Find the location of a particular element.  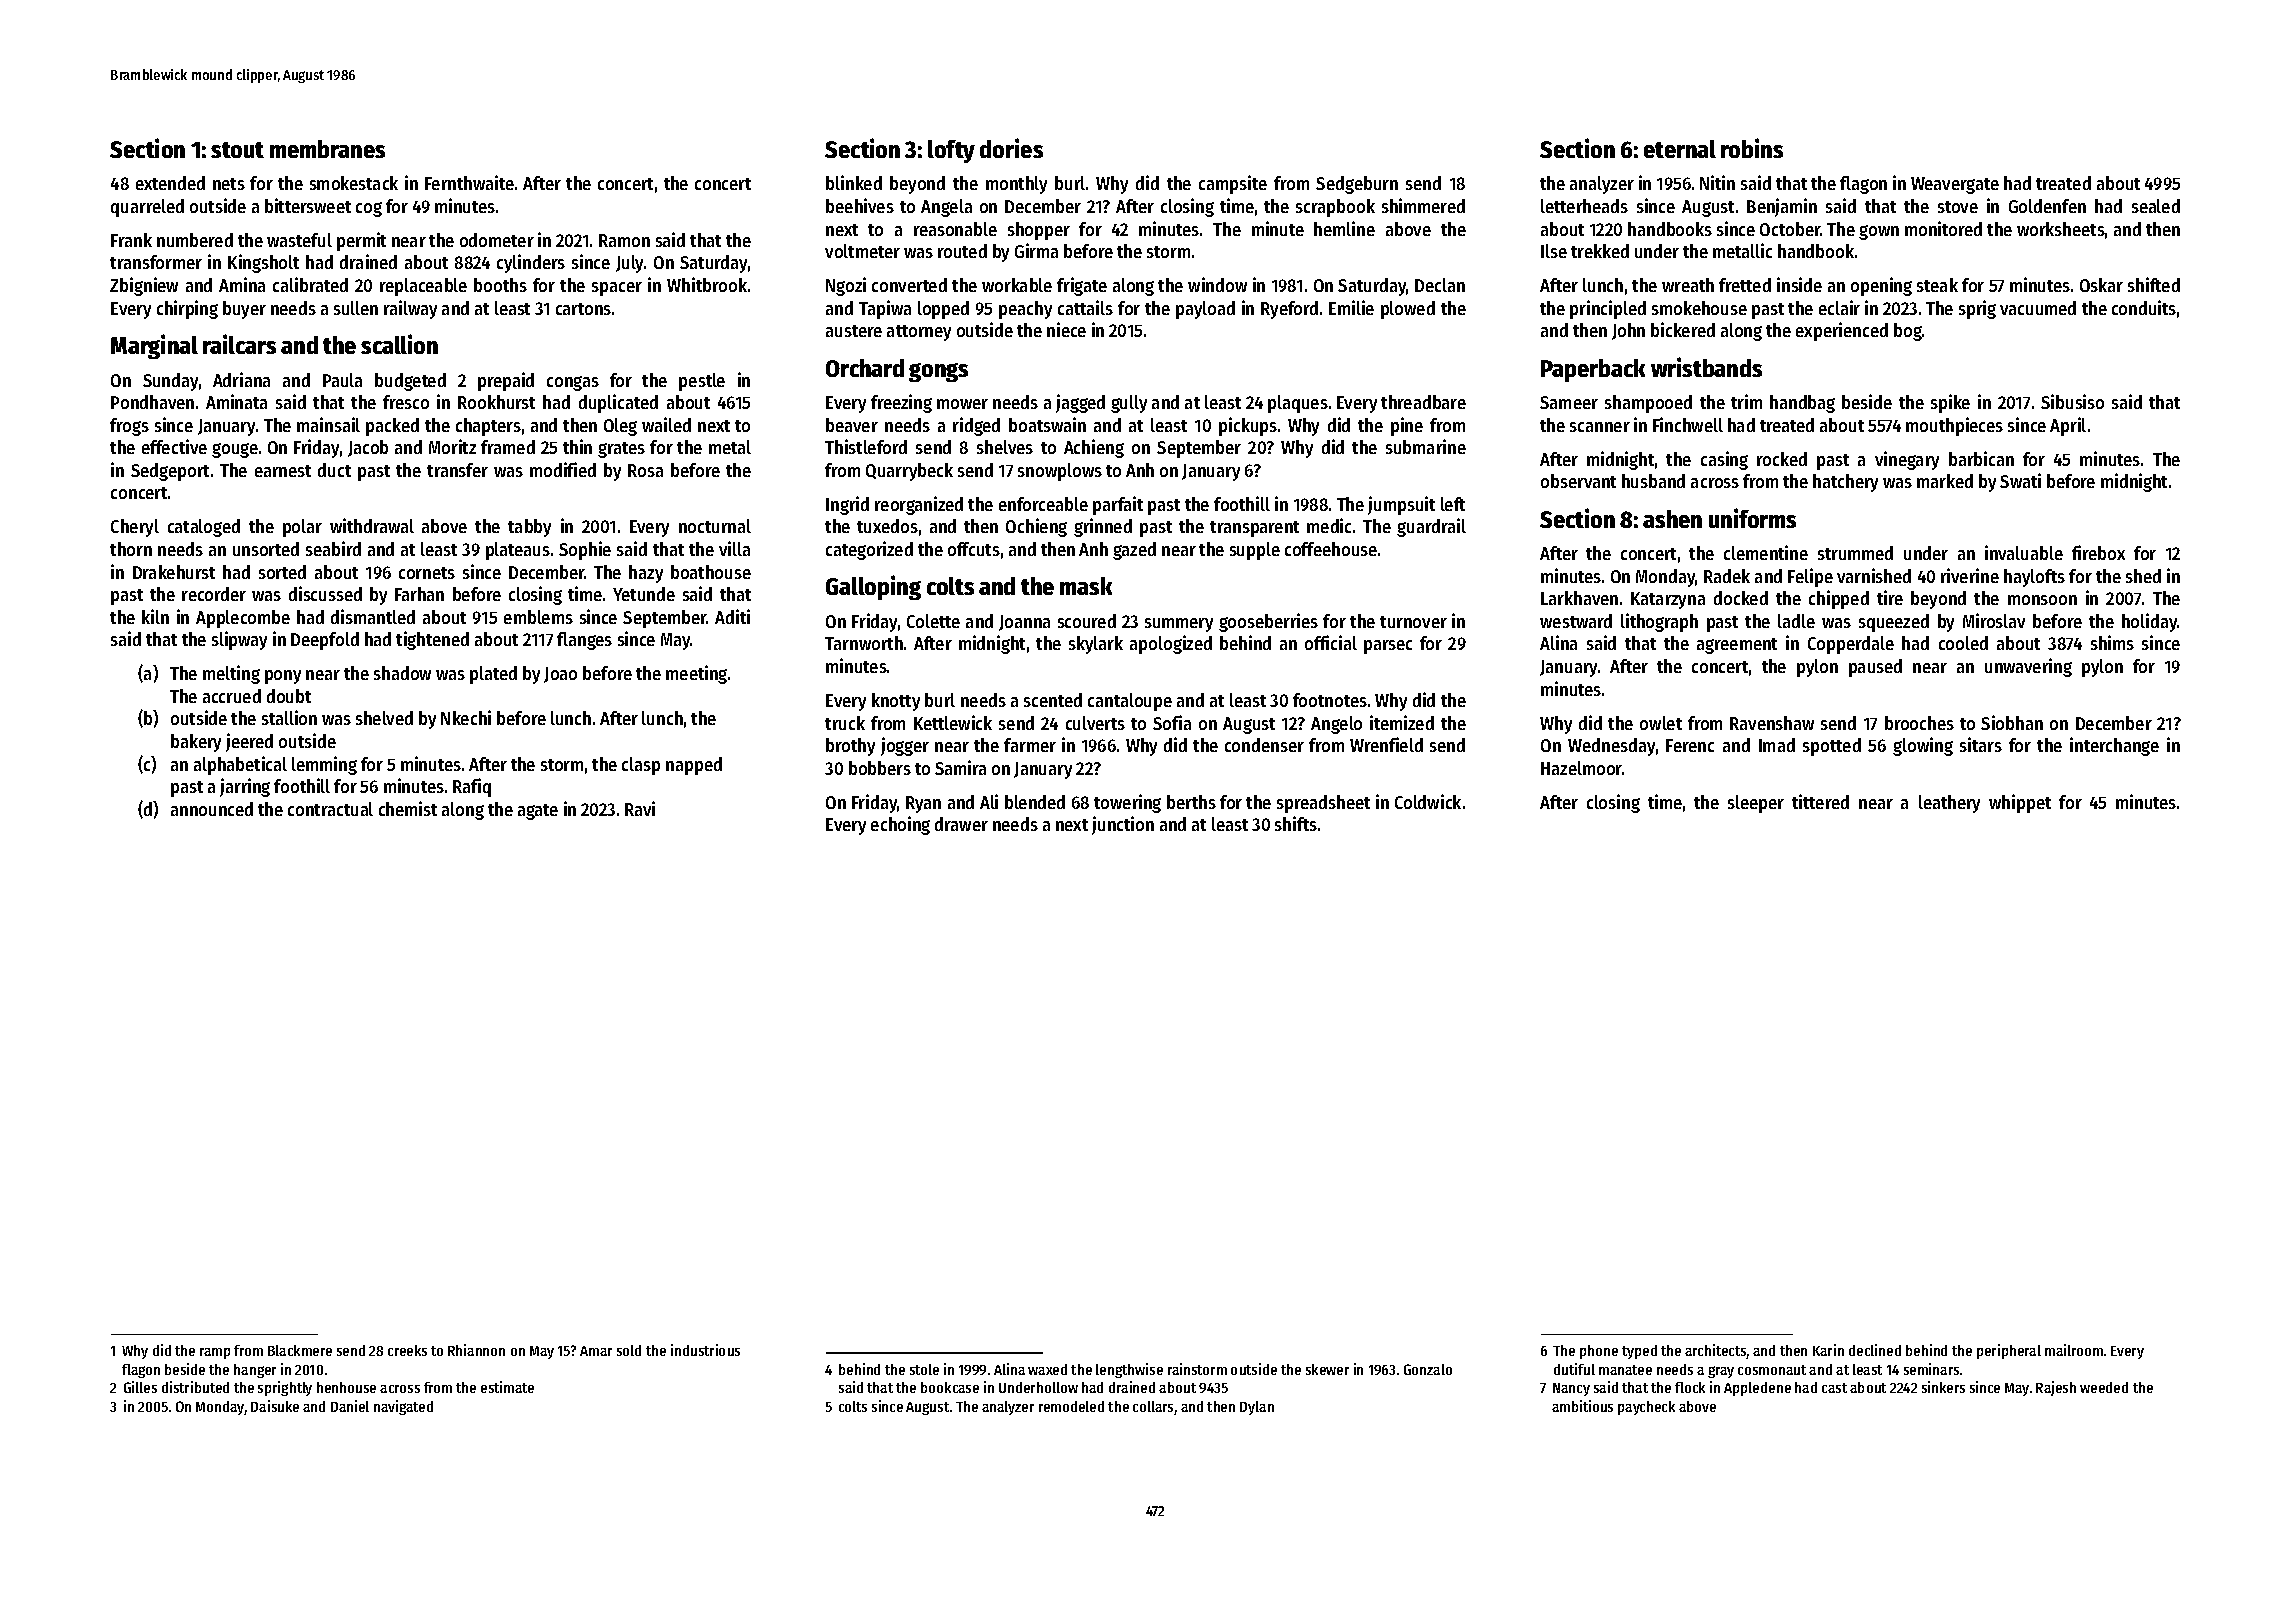

October is located at coordinates (1790, 229).
